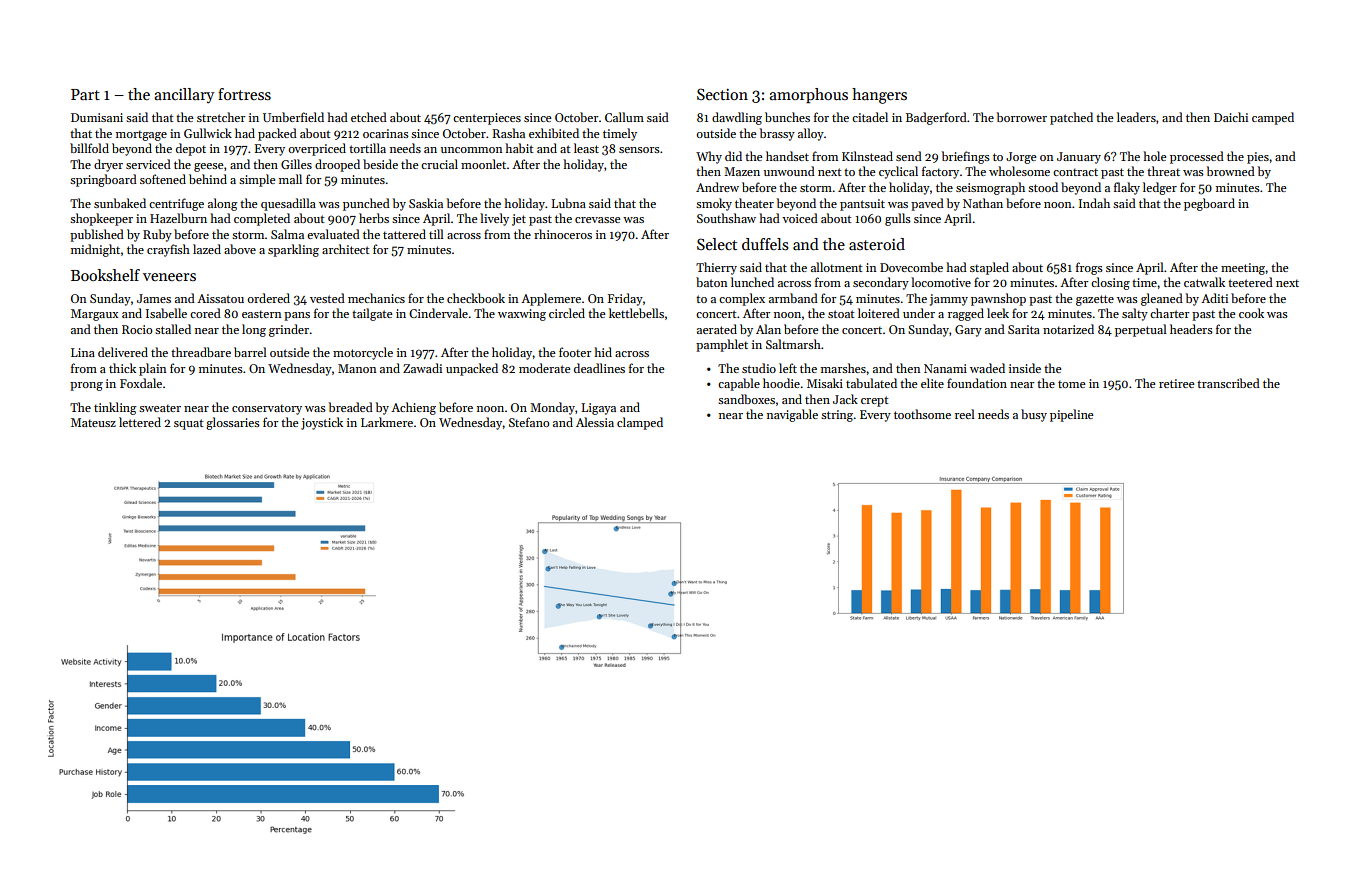  I want to click on Jorge, so click(1021, 158).
